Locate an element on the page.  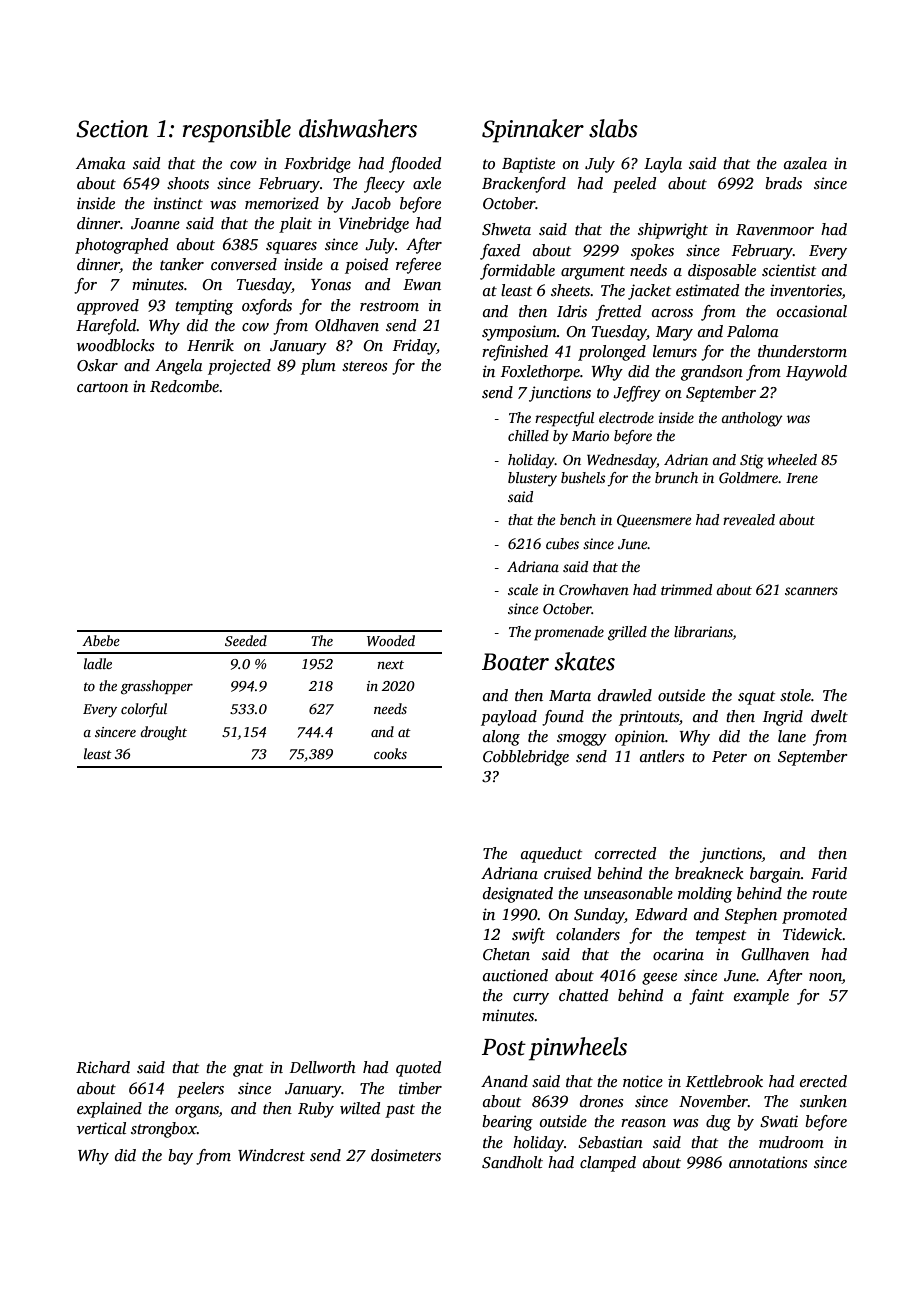
ocarina is located at coordinates (678, 954).
